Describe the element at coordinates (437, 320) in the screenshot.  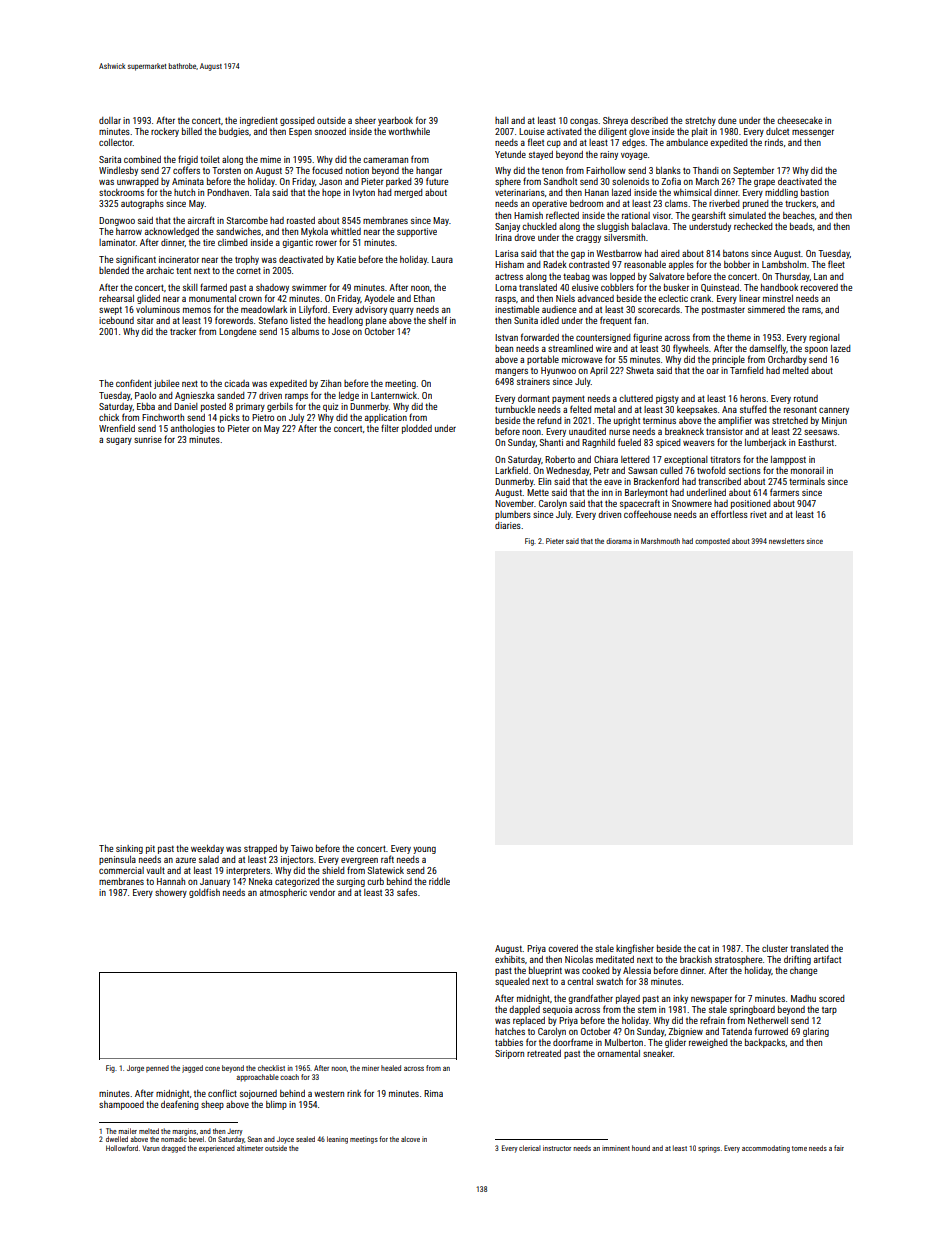
I see `shelf` at that location.
